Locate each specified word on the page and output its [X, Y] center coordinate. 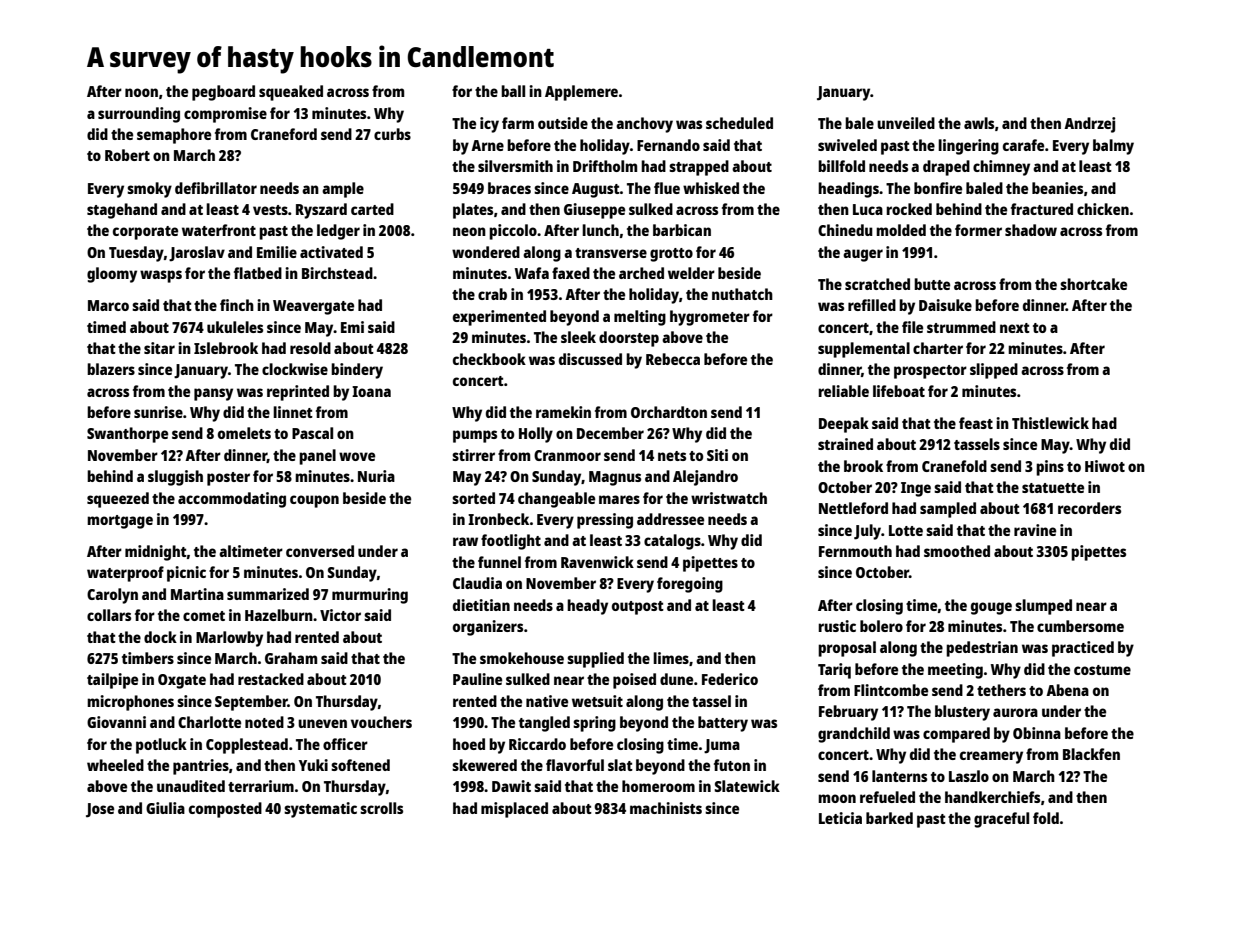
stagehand [122, 211]
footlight [511, 542]
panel [317, 457]
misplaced [514, 810]
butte [932, 284]
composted [225, 810]
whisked [711, 188]
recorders [1089, 508]
